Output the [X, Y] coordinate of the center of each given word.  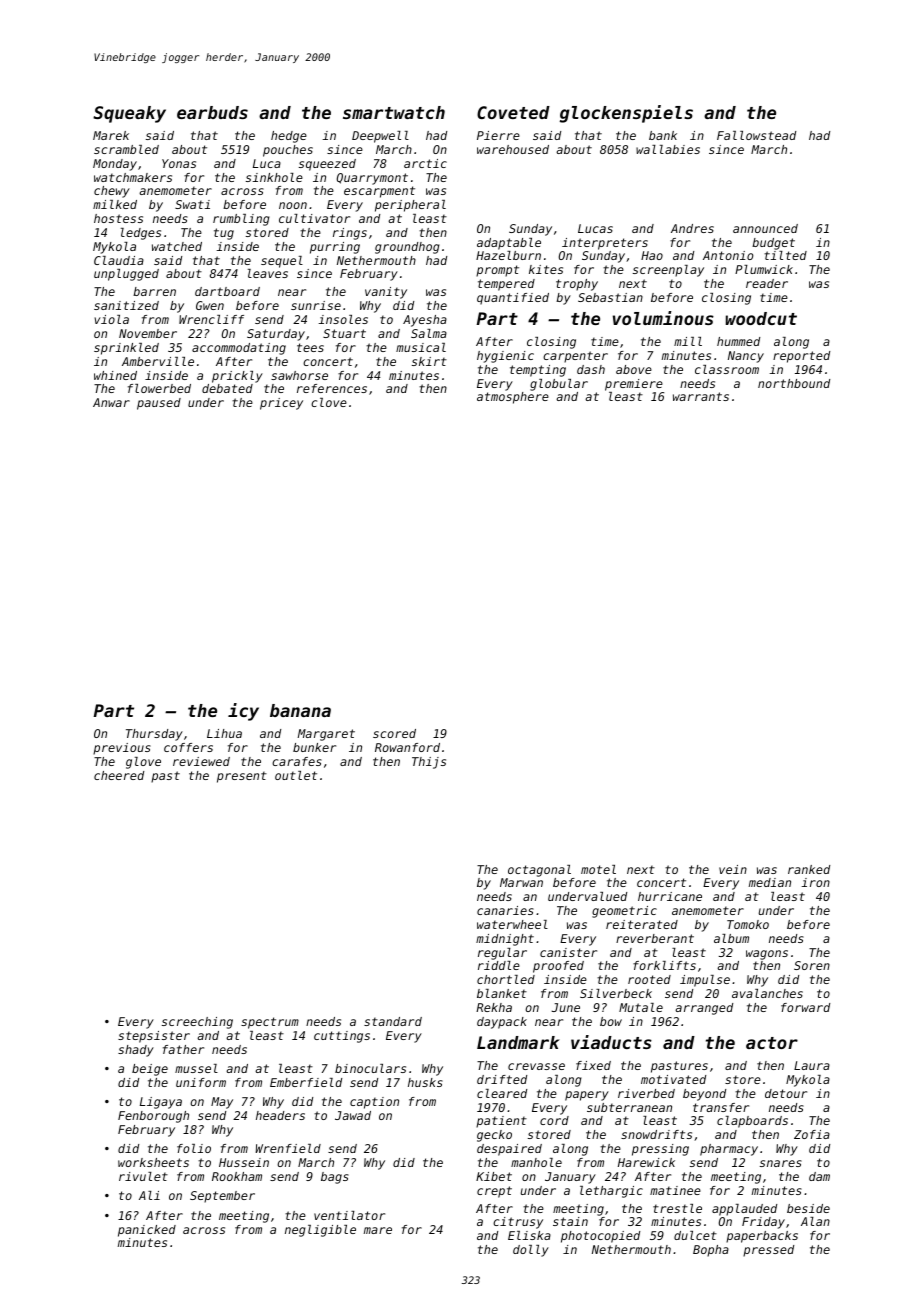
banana [300, 710]
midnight [505, 940]
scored [394, 733]
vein [733, 869]
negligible [320, 1231]
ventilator [349, 1215]
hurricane [670, 896]
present [242, 777]
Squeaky [129, 114]
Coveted [513, 112]
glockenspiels [626, 114]
